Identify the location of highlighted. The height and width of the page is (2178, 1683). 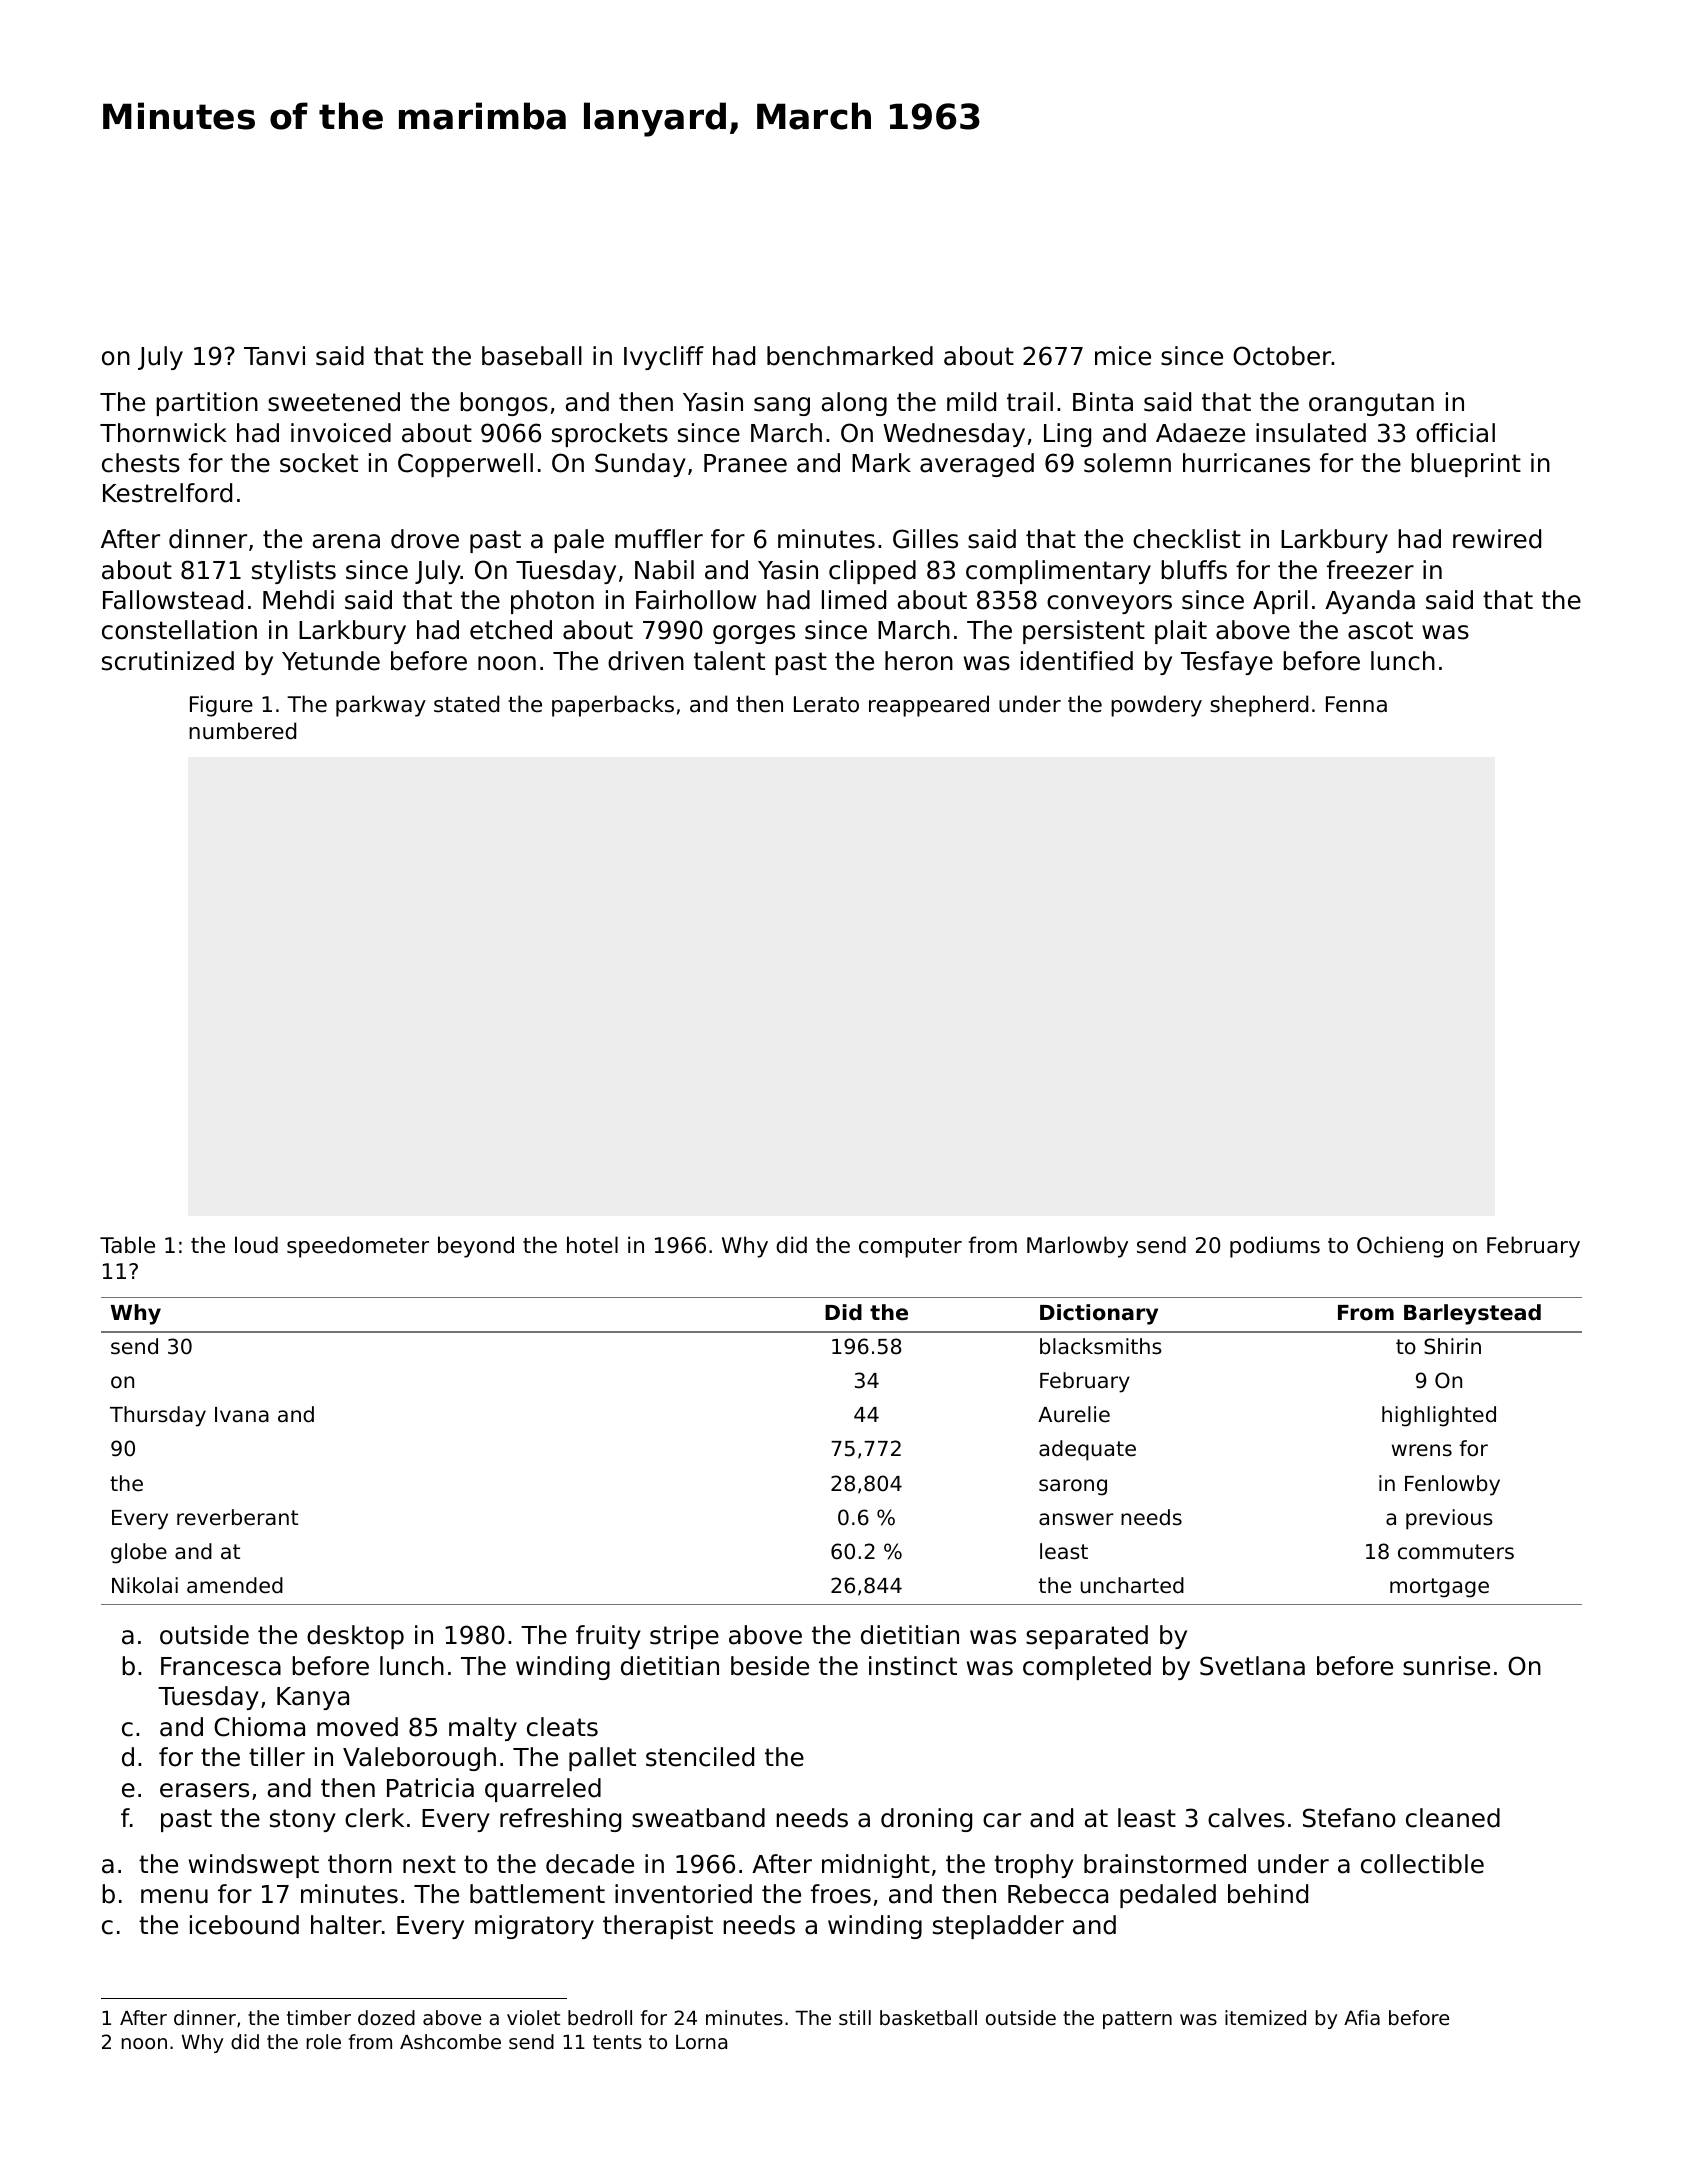
(1439, 1416).
